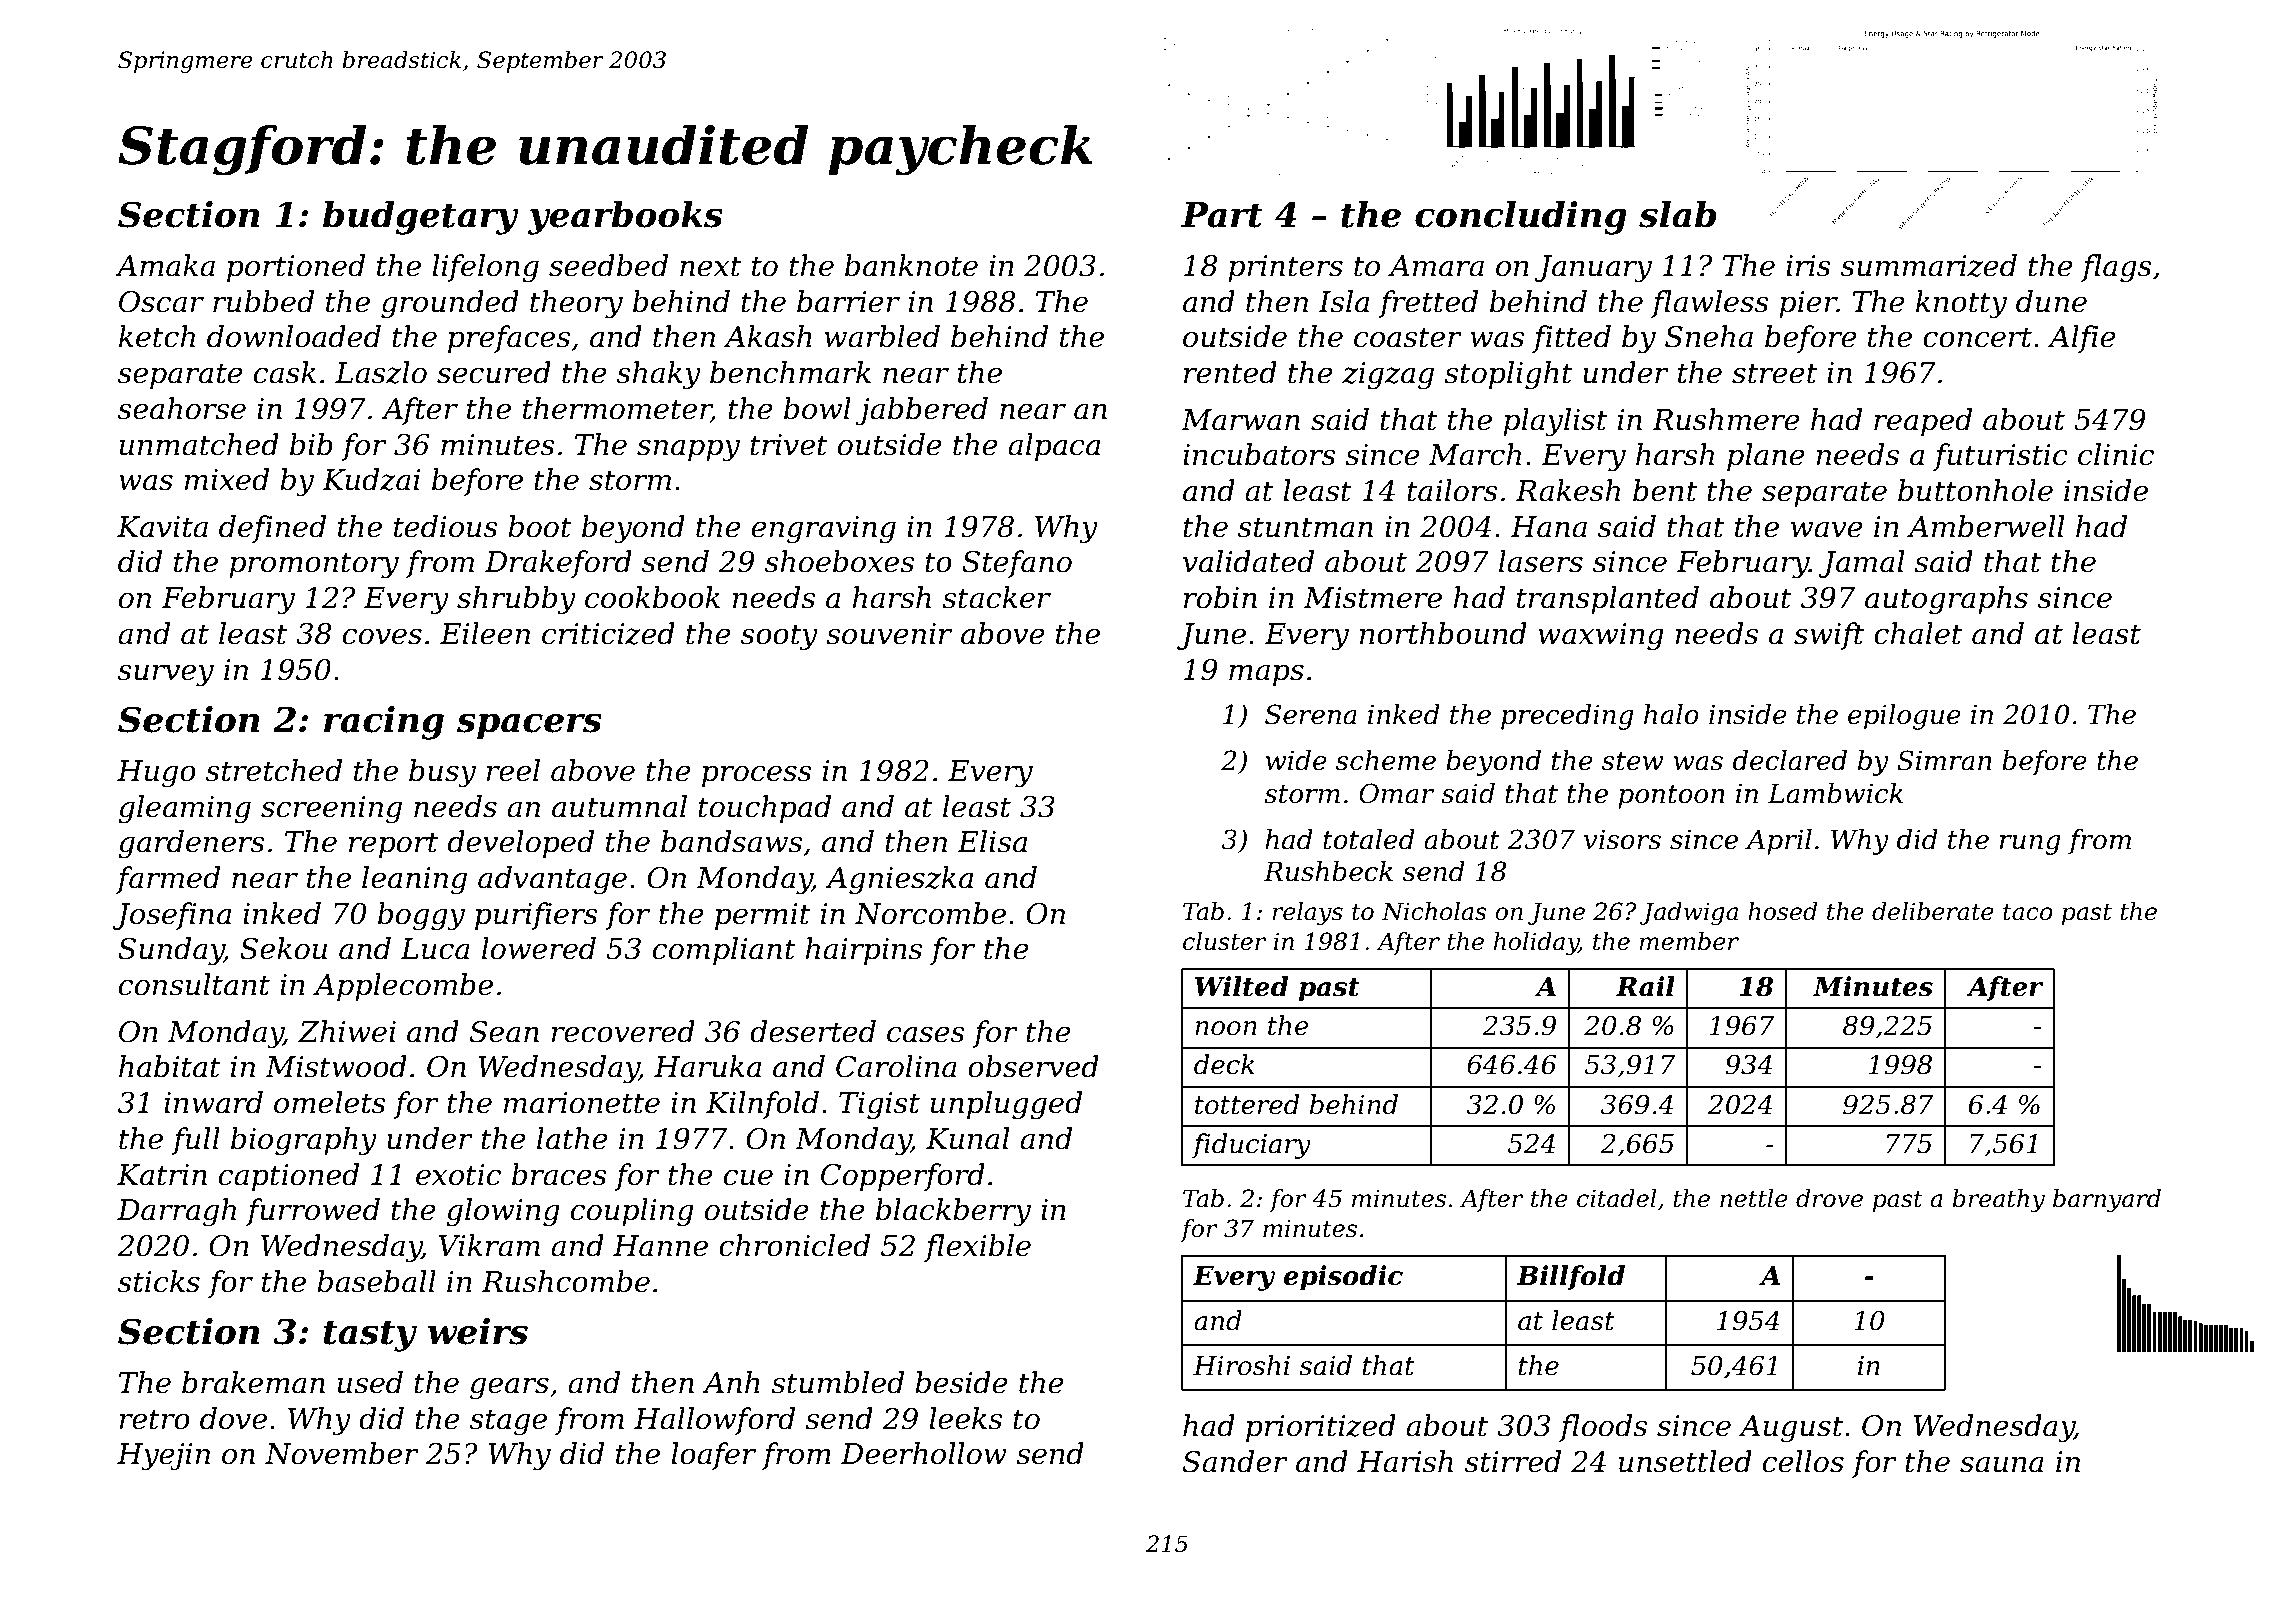 The image size is (2292, 1620). I want to click on deserted, so click(813, 1031).
